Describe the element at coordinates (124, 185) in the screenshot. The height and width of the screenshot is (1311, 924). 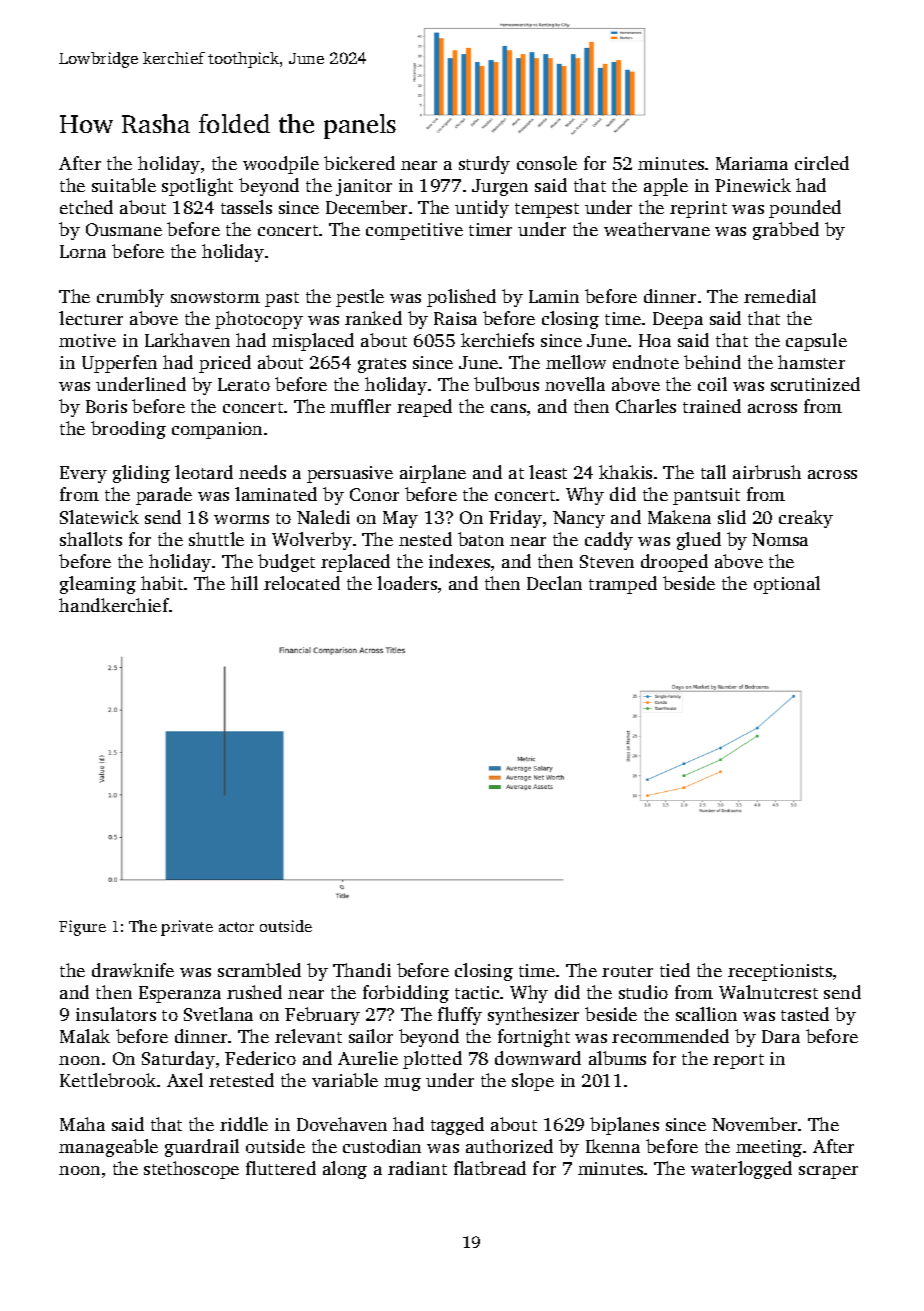
I see `suitable` at that location.
